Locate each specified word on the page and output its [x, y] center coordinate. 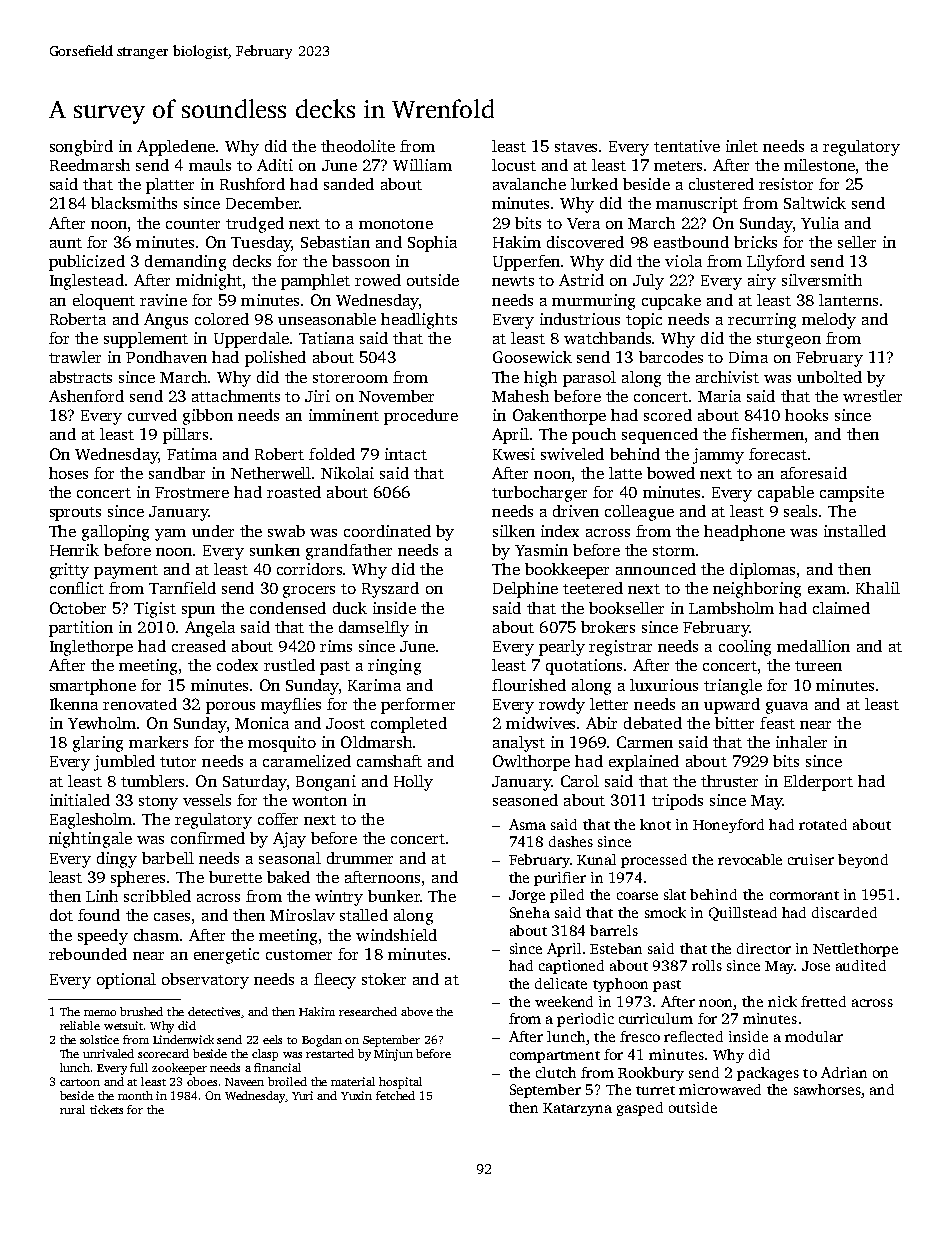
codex [237, 665]
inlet [742, 146]
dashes [571, 841]
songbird [81, 148]
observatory [205, 981]
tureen [818, 666]
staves [576, 147]
